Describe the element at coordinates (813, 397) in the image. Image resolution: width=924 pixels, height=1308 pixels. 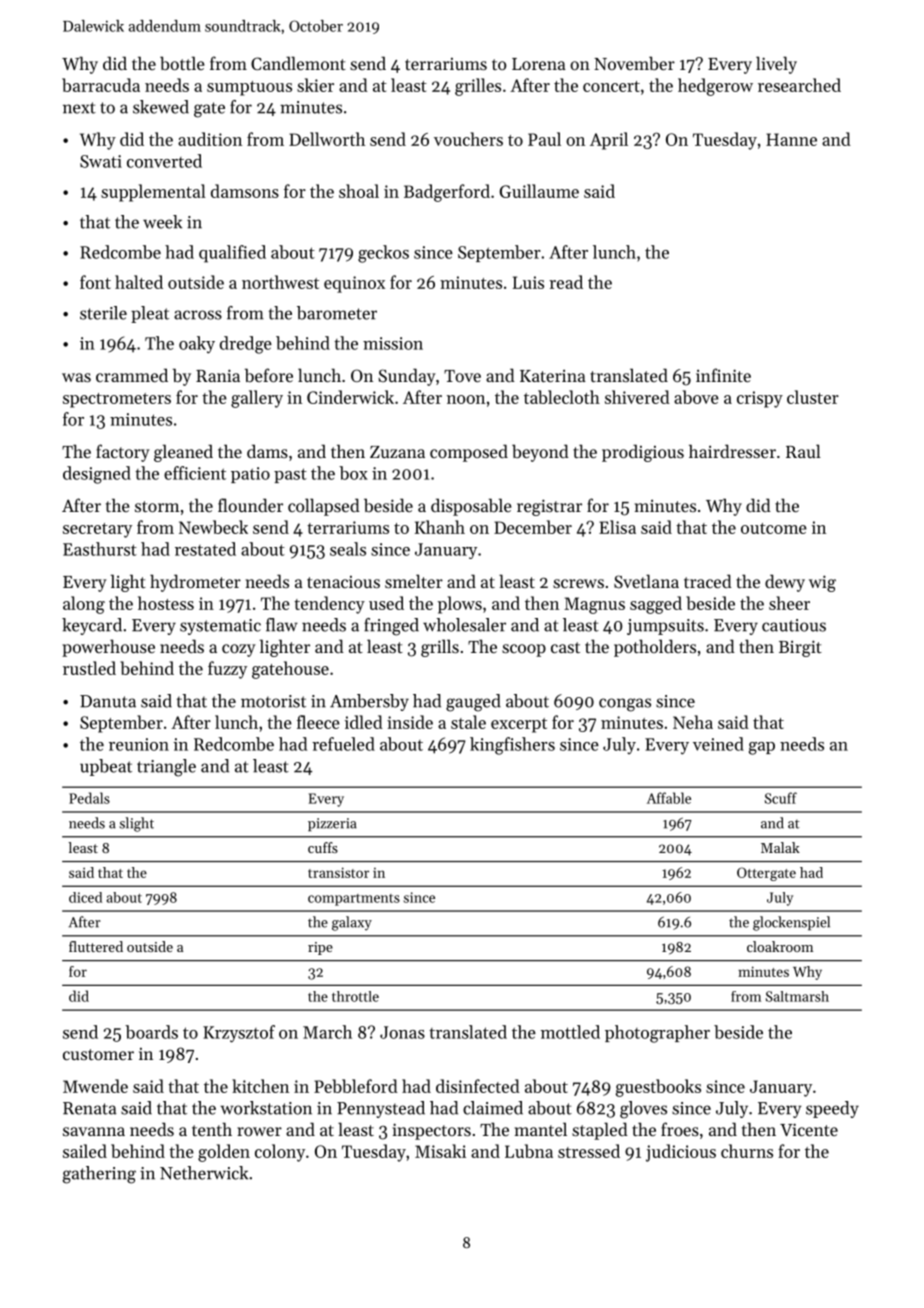
I see `cluster` at that location.
